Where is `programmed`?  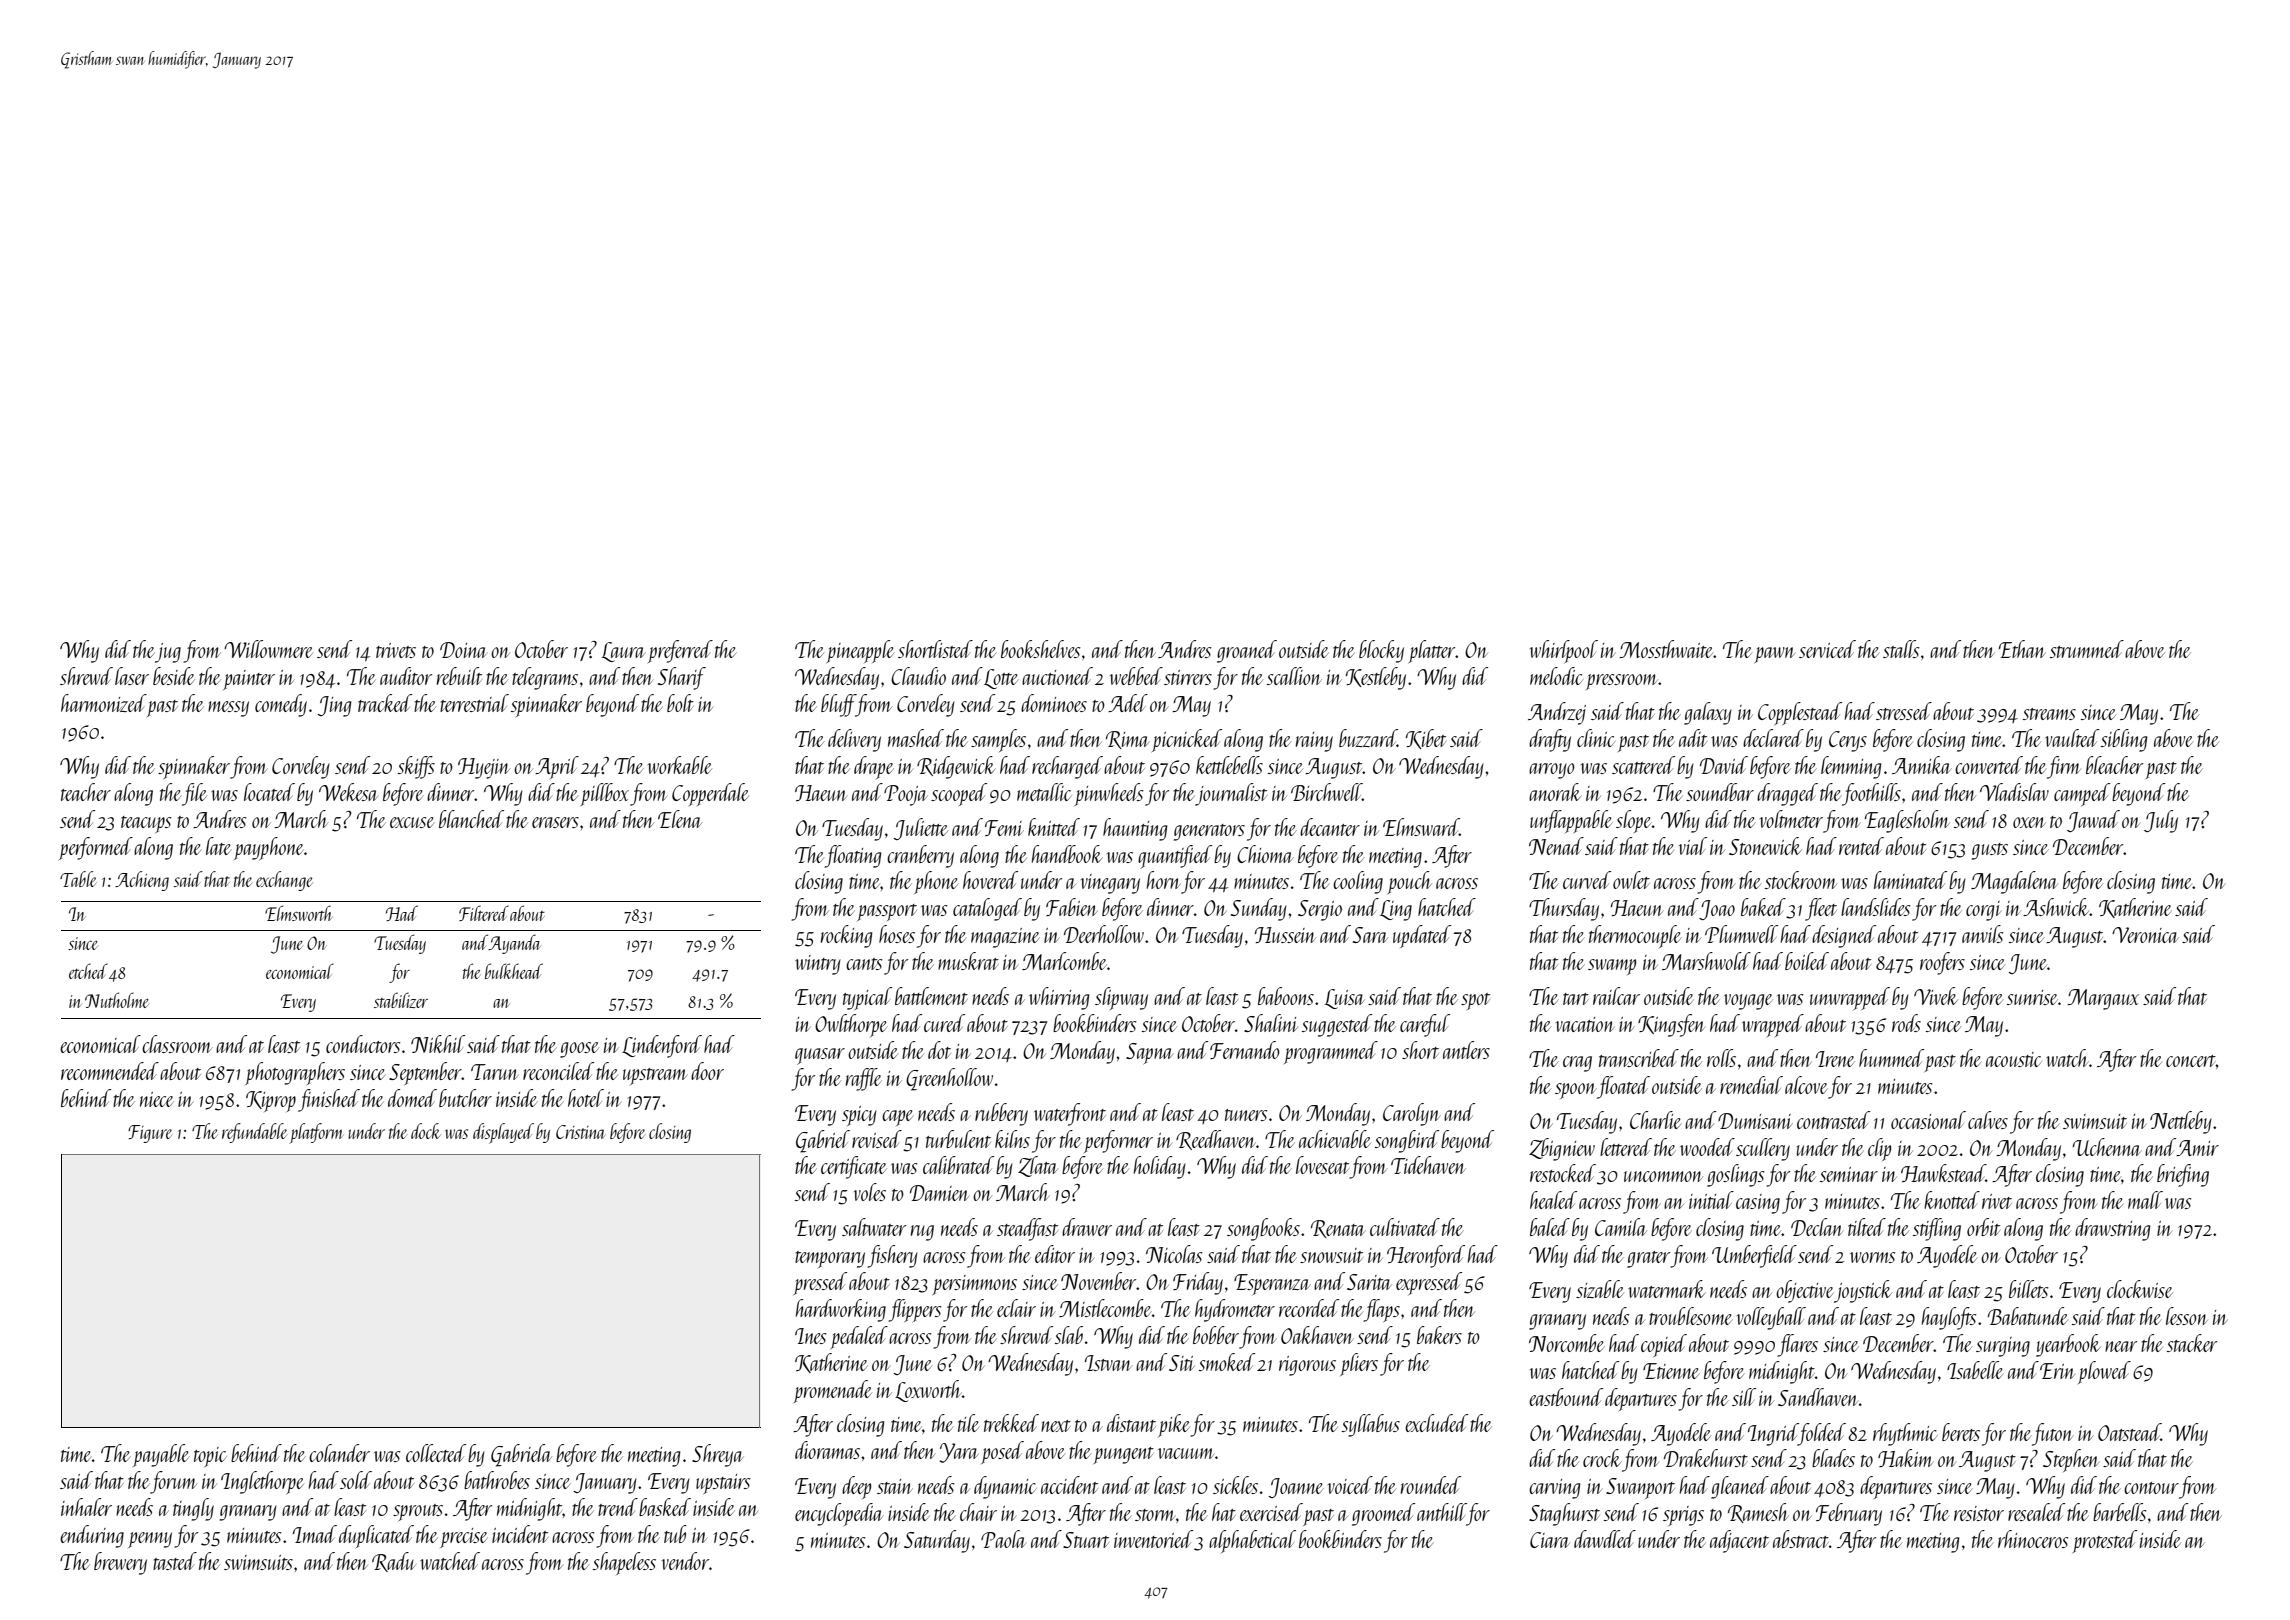 programmed is located at coordinates (1331, 1052).
